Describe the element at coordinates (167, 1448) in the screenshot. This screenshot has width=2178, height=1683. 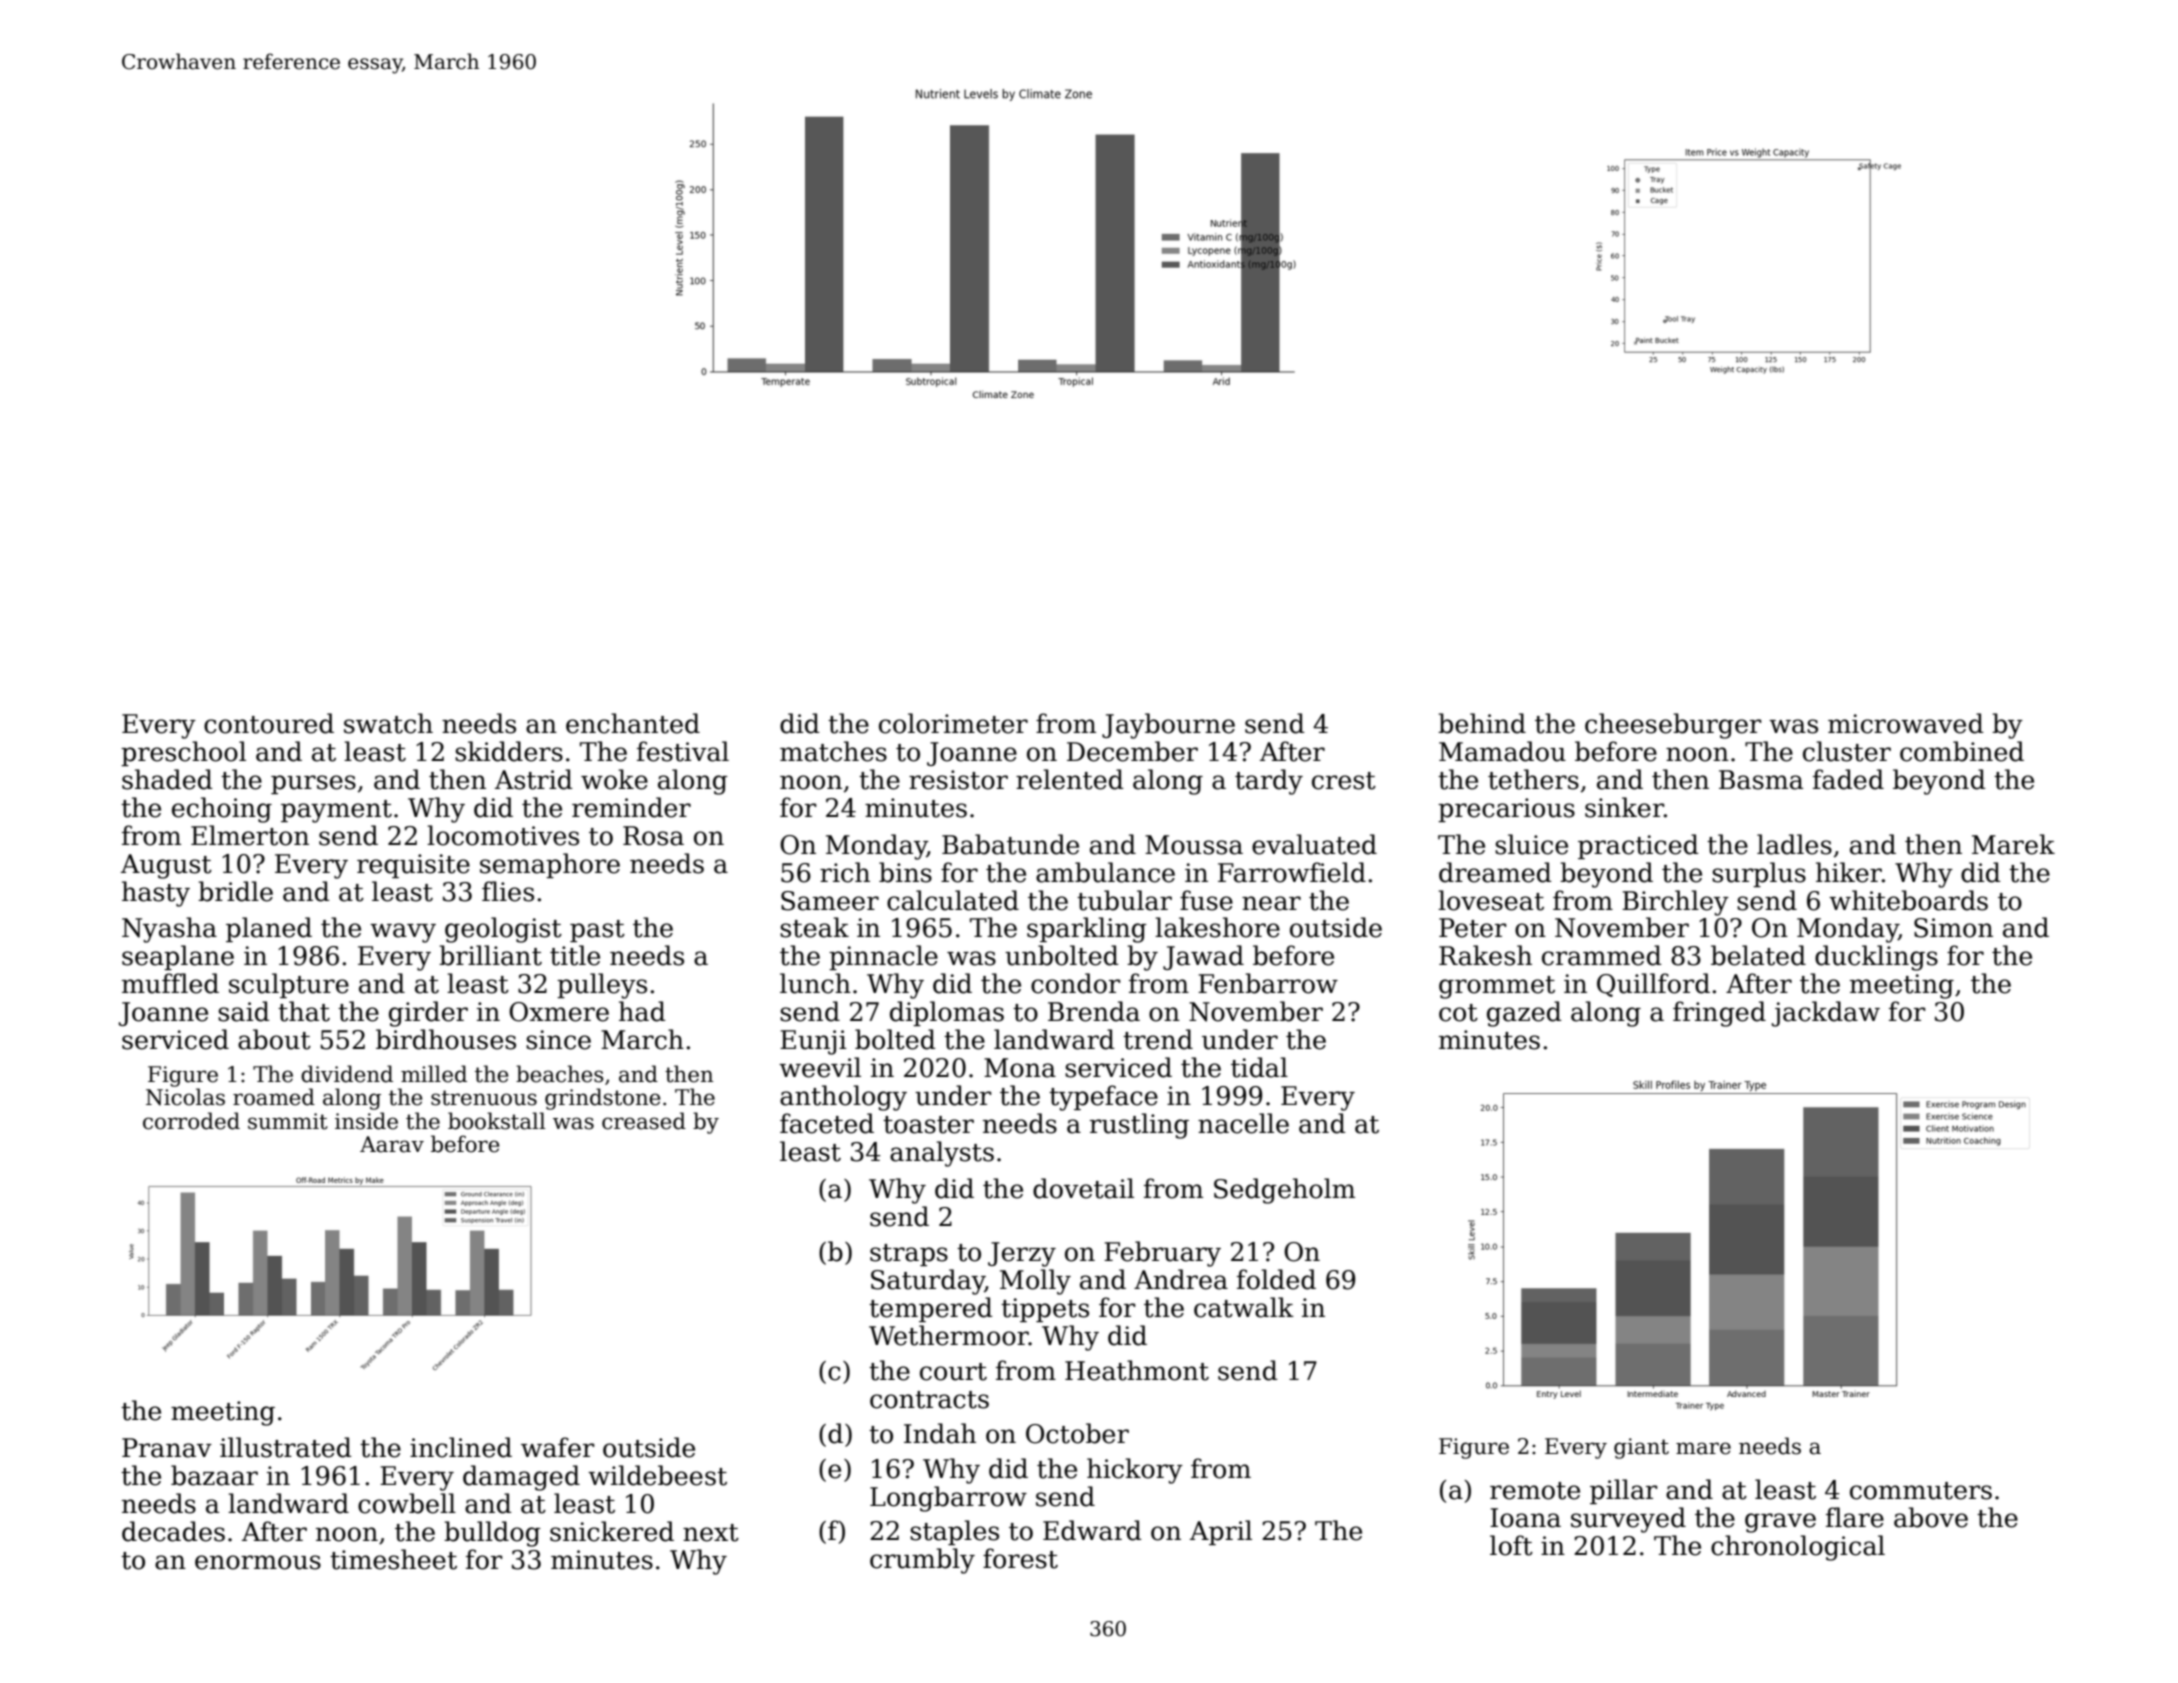
I see `Pranav` at that location.
